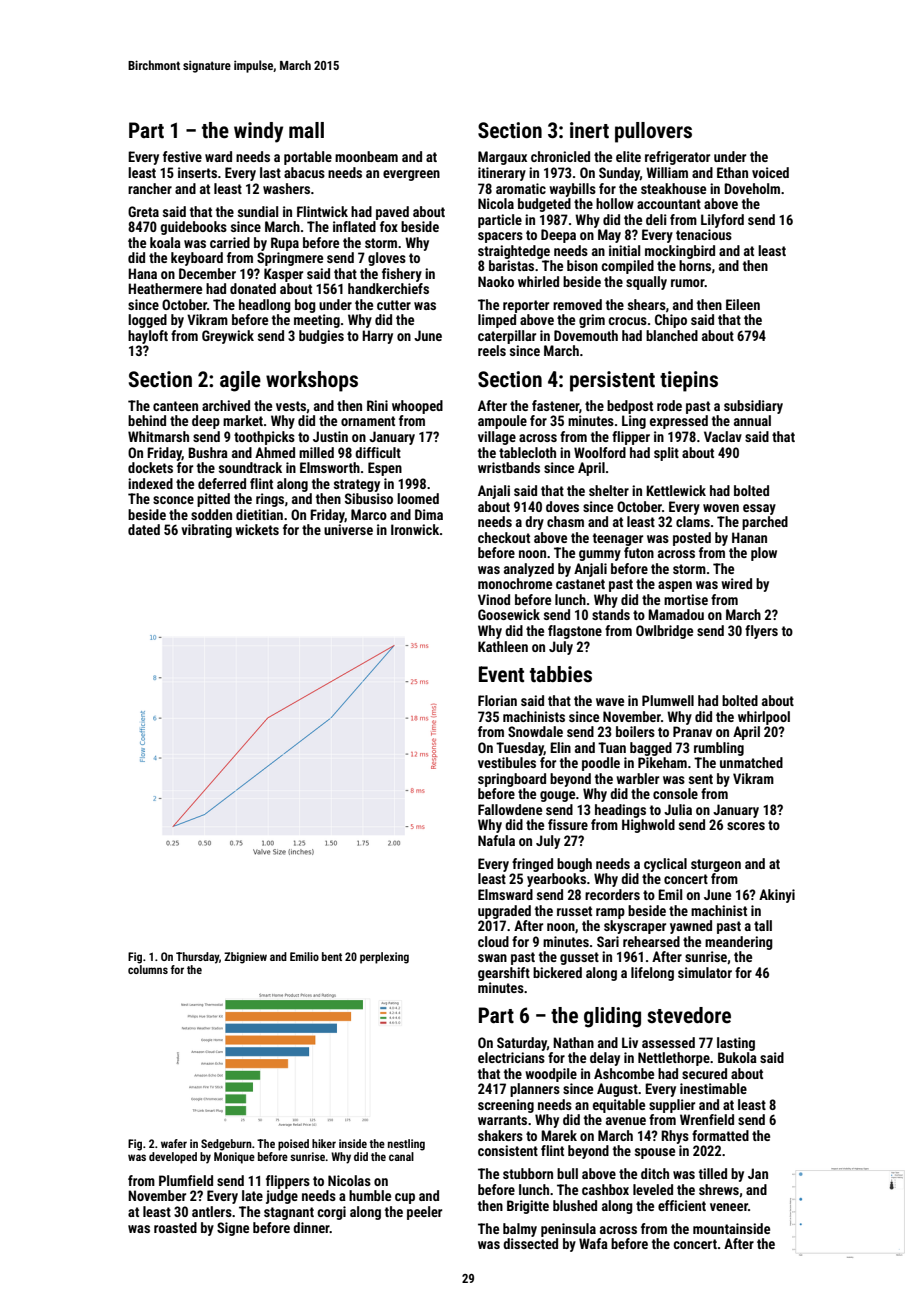  I want to click on vestibules, so click(507, 762).
